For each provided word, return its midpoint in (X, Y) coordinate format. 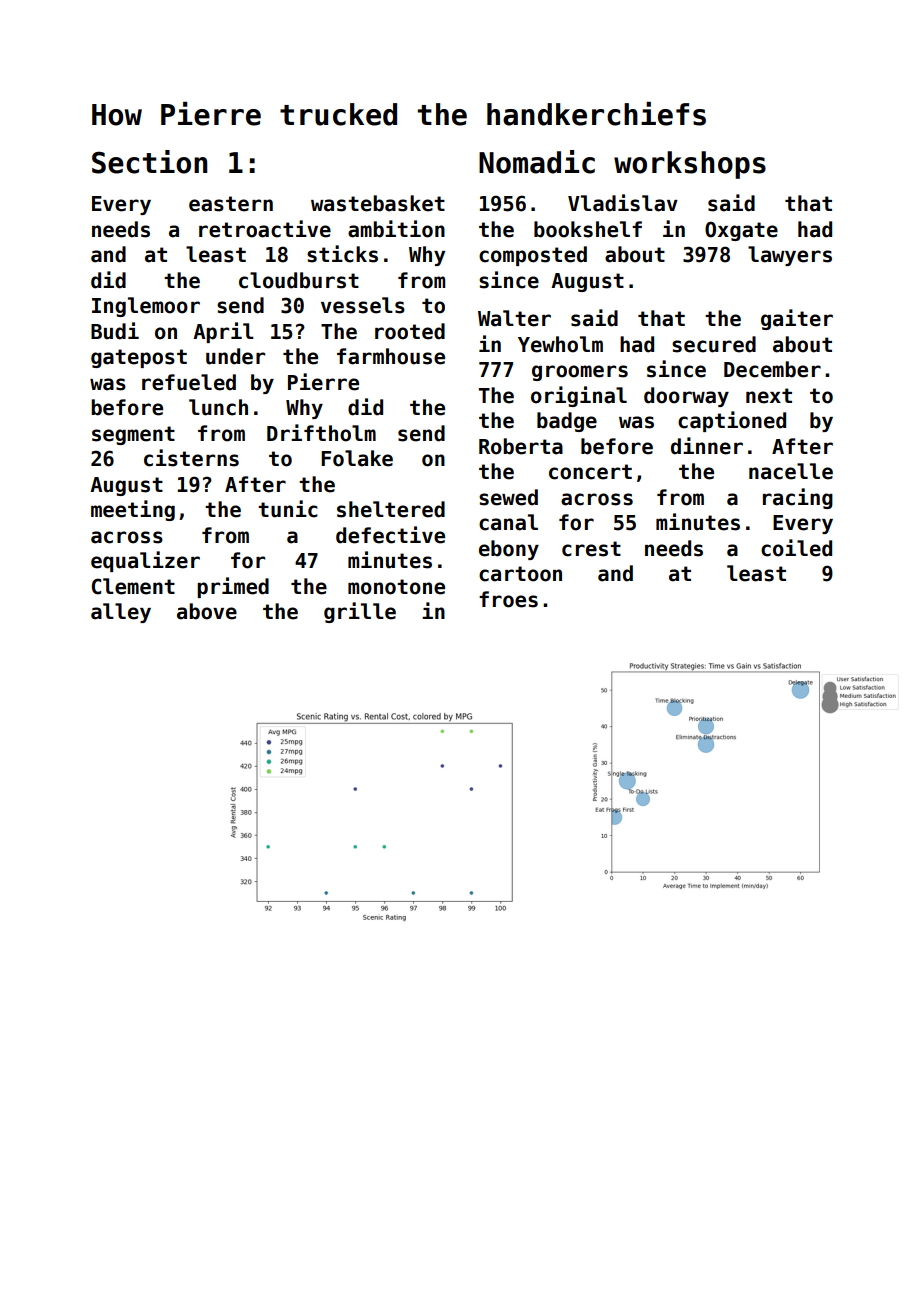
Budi (115, 331)
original (579, 396)
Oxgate (741, 231)
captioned (732, 421)
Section (149, 162)
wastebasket (378, 203)
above (207, 611)
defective (390, 535)
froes (508, 599)
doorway (686, 397)
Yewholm (560, 344)
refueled (189, 382)
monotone (396, 587)
